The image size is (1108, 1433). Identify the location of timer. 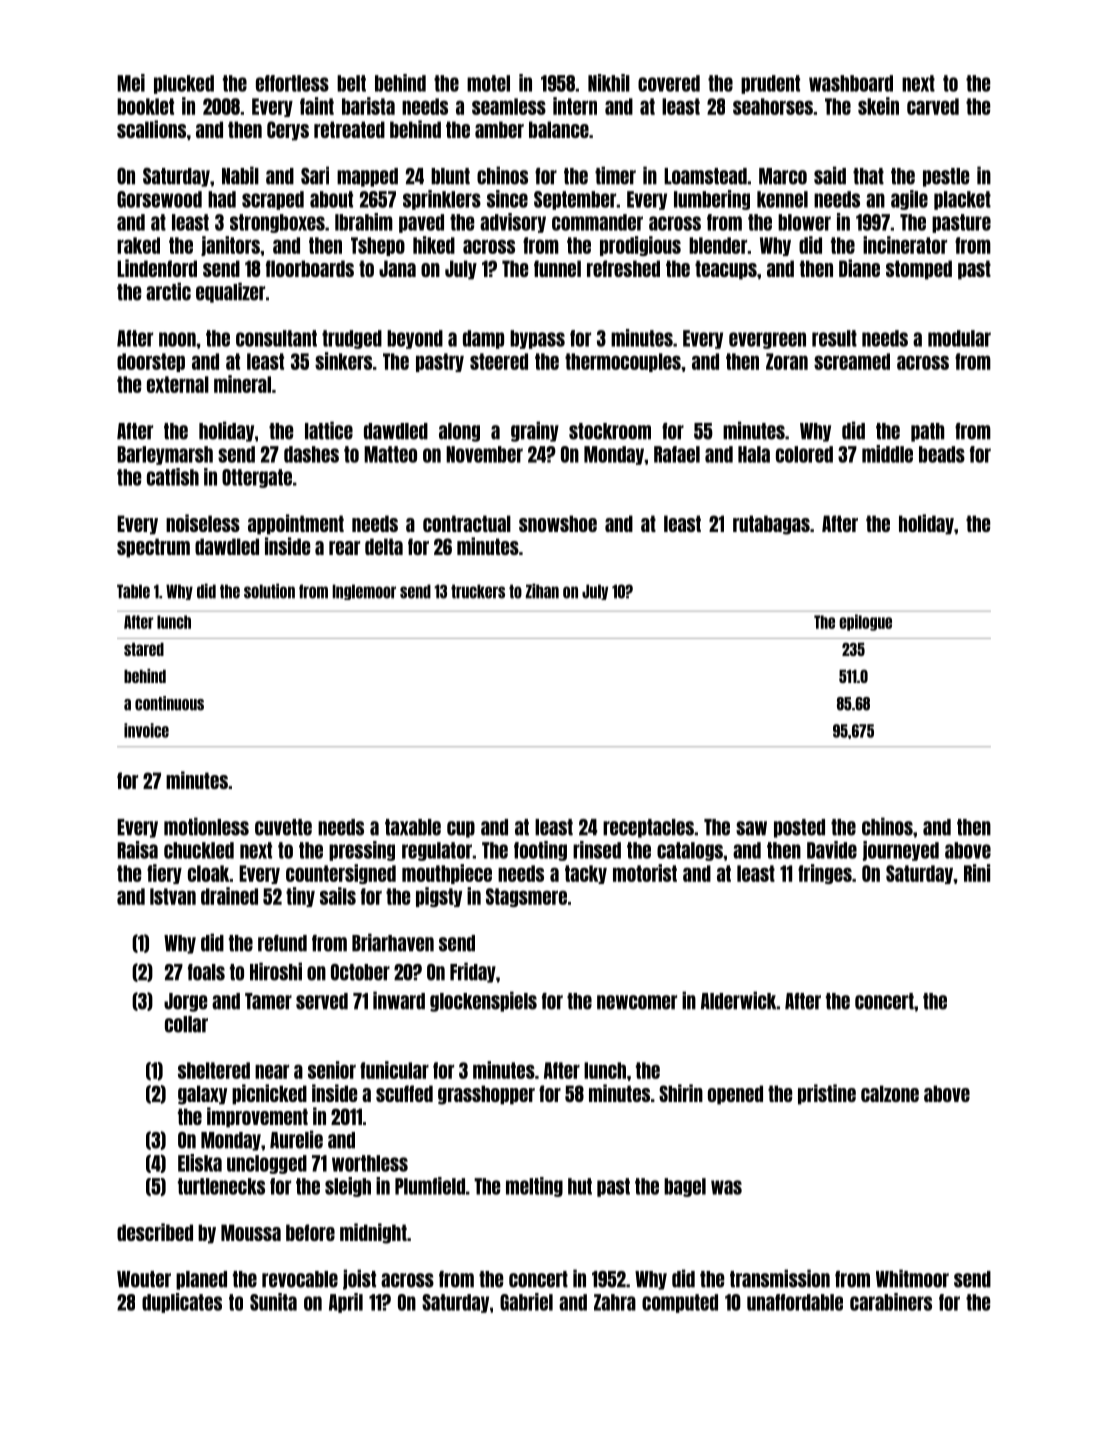
(615, 175).
